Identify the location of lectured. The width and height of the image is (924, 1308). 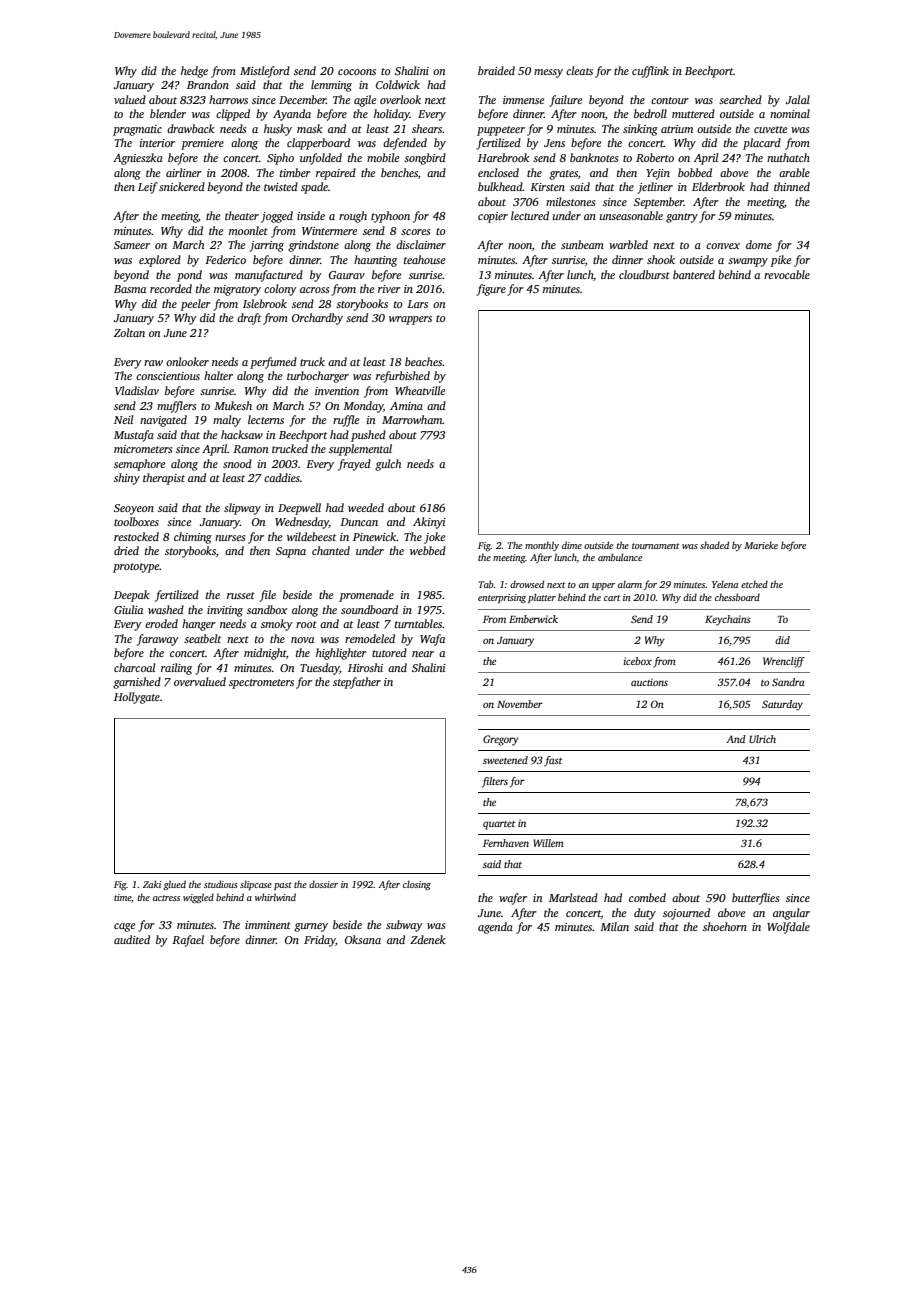
(530, 215).
